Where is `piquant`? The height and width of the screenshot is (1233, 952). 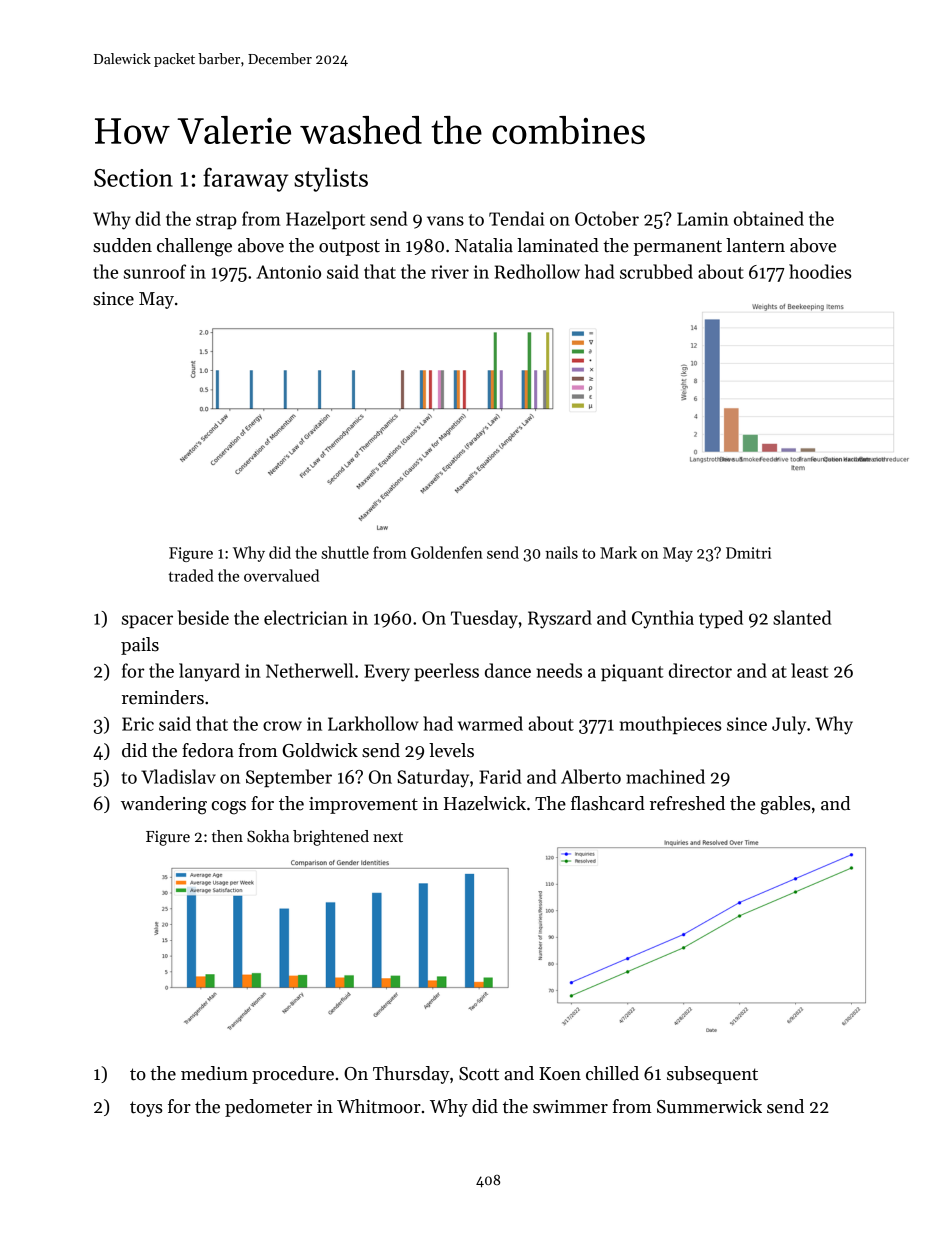
piquant is located at coordinates (632, 672).
